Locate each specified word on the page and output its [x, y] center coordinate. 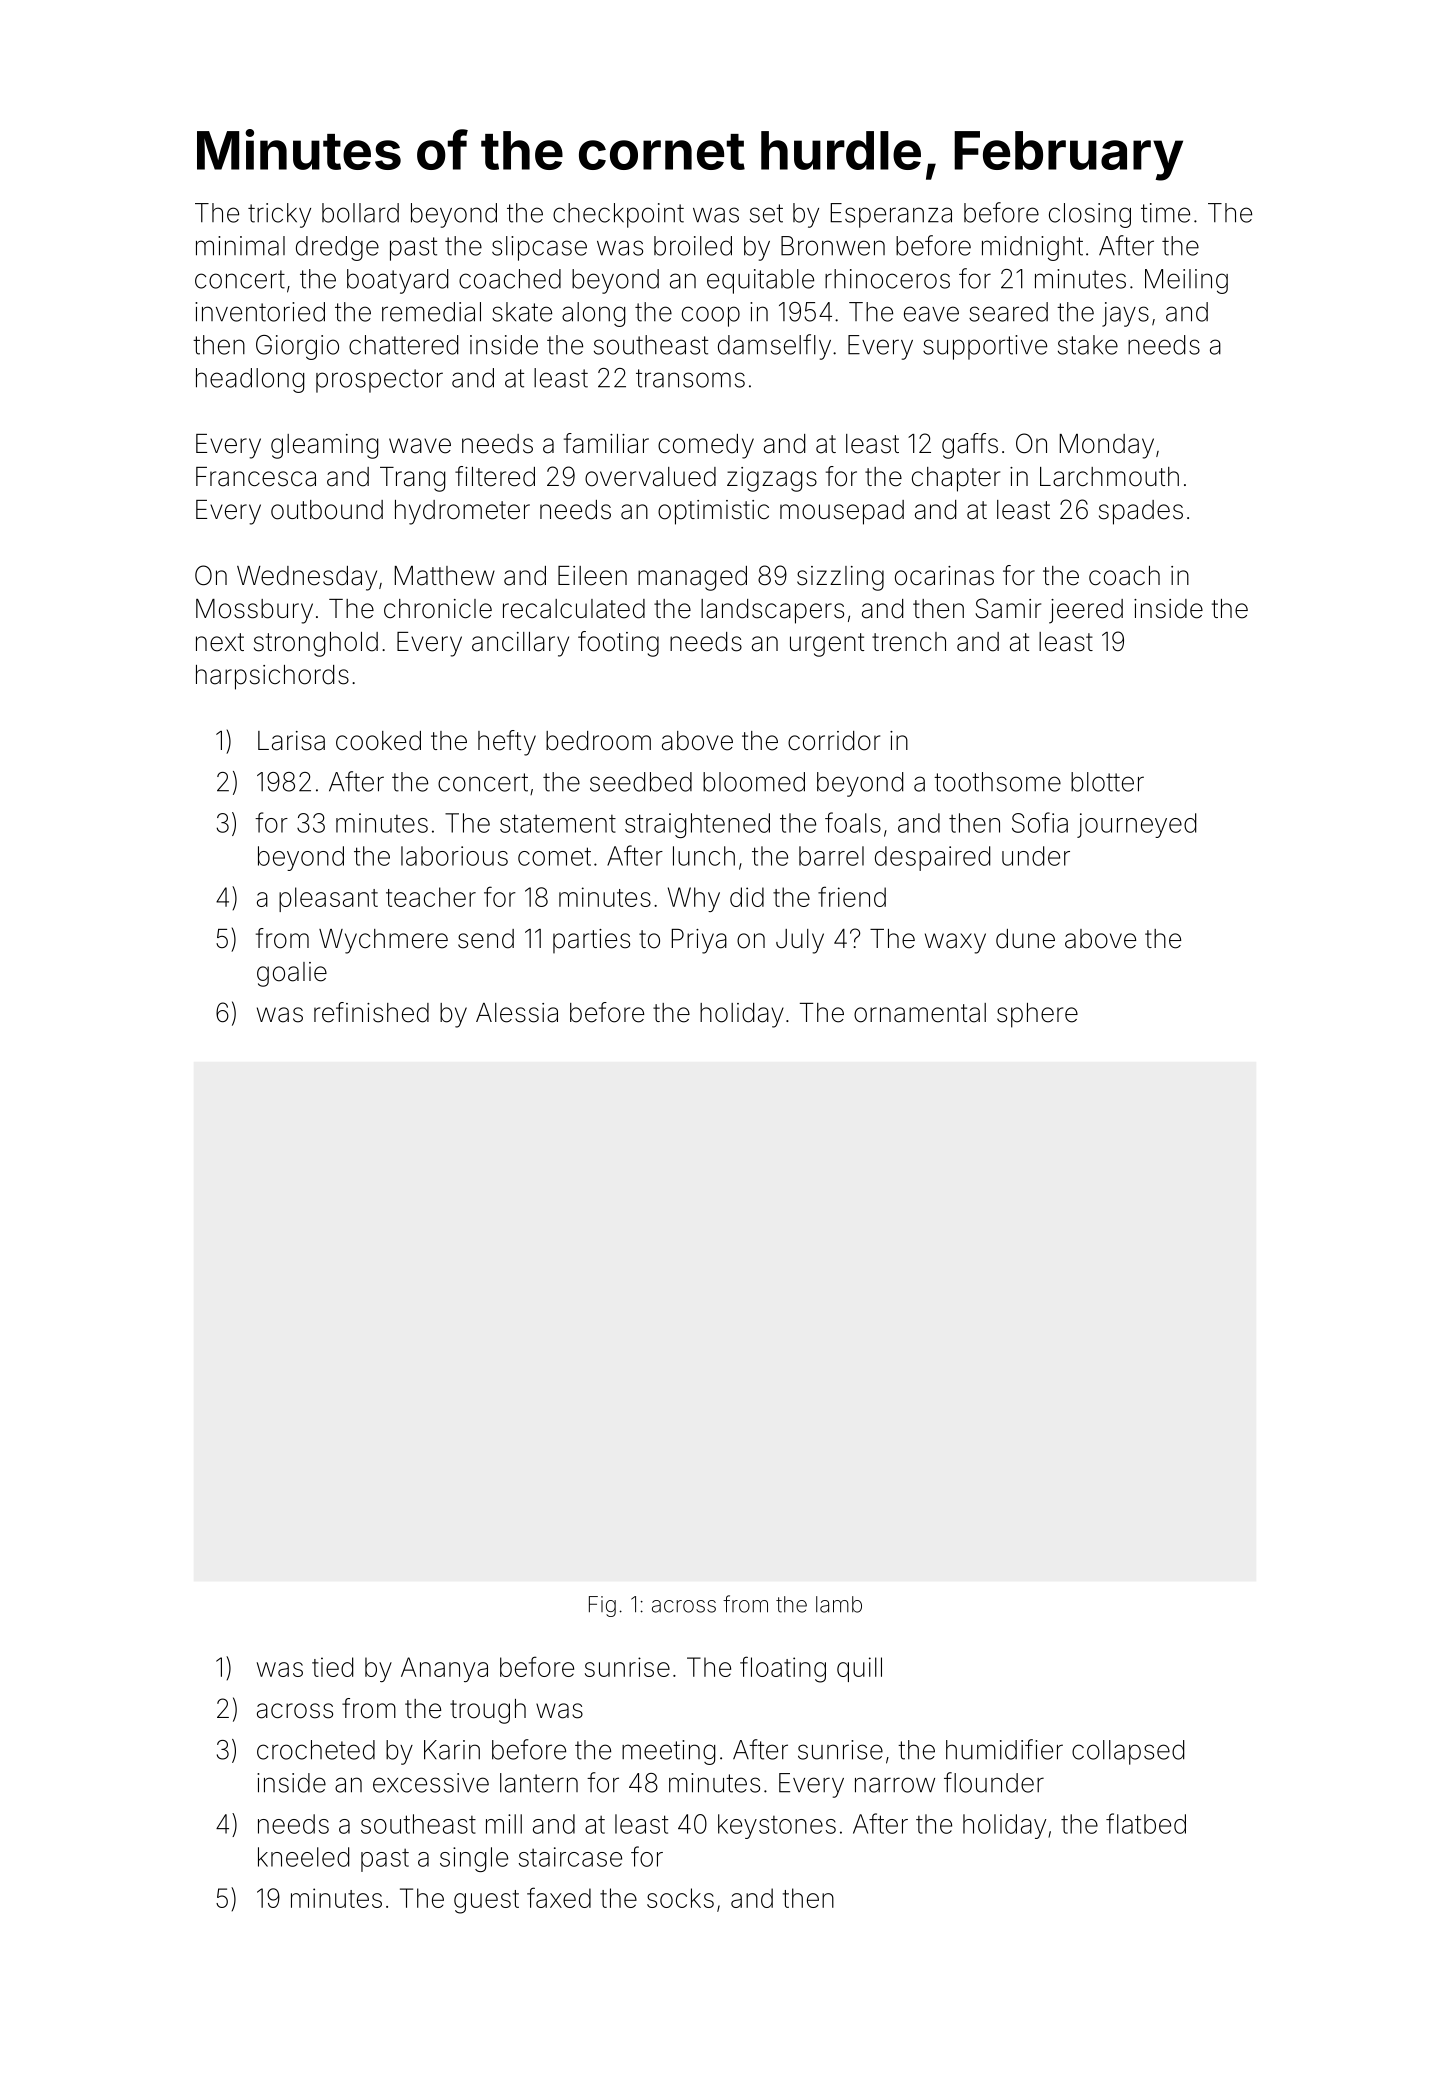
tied [332, 1667]
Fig [602, 1606]
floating [783, 1669]
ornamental [920, 1013]
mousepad [842, 512]
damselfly [774, 347]
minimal [240, 246]
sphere [1037, 1015]
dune [1025, 939]
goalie [292, 974]
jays [1125, 314]
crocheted [316, 1750]
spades [1141, 512]
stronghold [316, 644]
